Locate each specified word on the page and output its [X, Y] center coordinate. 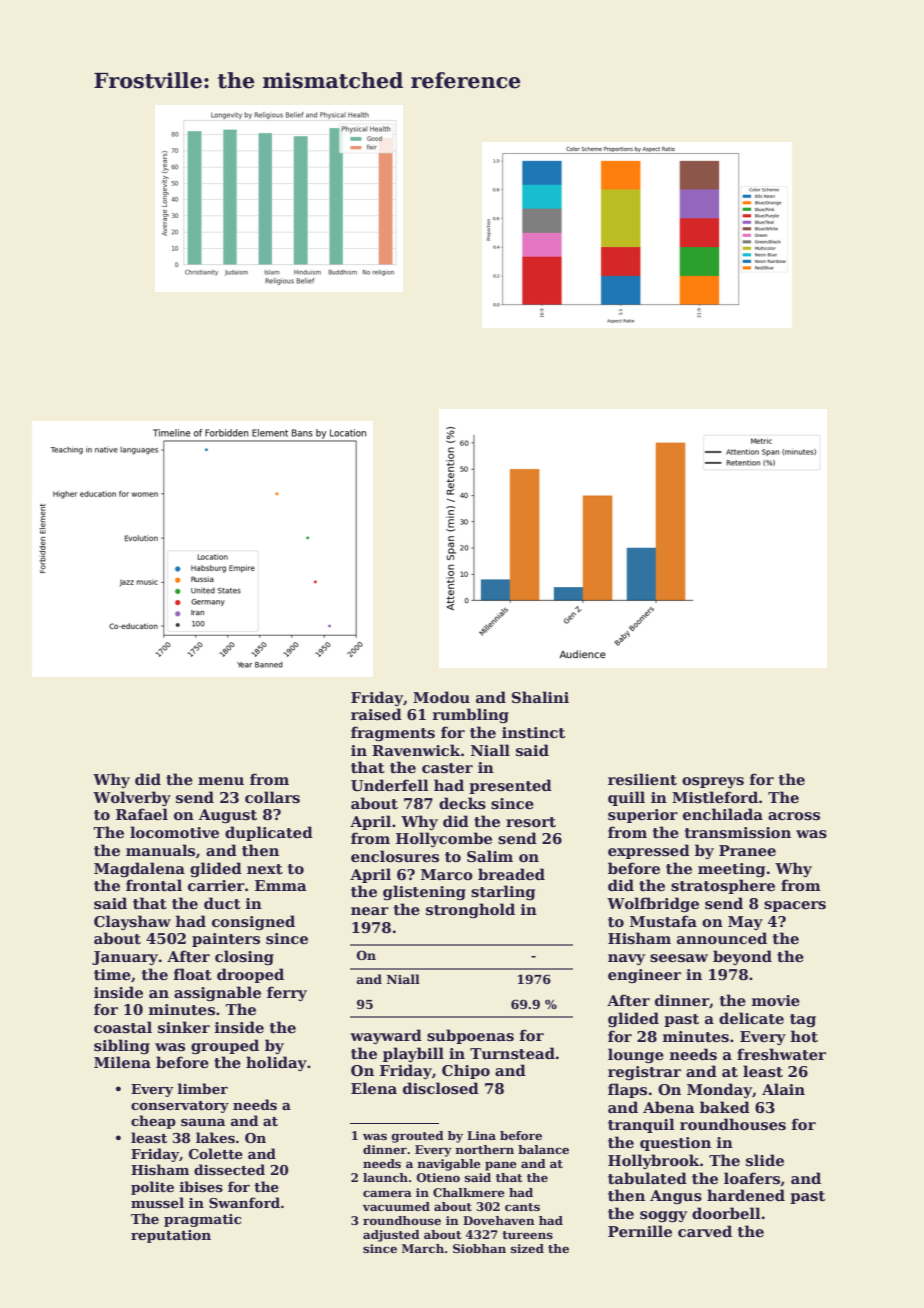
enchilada [723, 814]
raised [376, 714]
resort [531, 822]
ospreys [713, 782]
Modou [441, 697]
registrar [644, 1073]
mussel [157, 1202]
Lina [481, 1135]
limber [203, 1088]
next [265, 869]
